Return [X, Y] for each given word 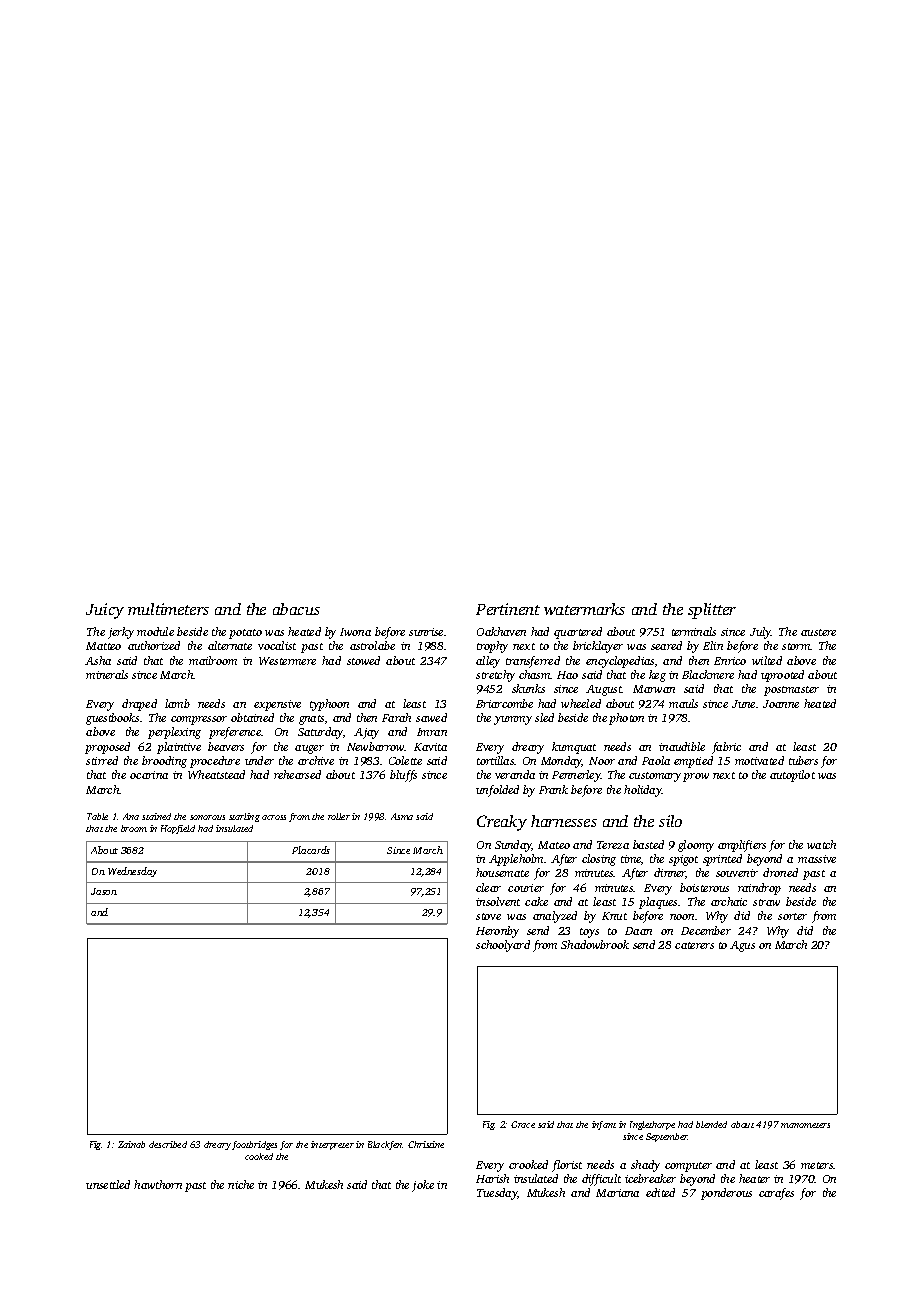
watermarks [584, 609]
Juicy [105, 611]
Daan [638, 931]
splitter [712, 611]
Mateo [554, 845]
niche [241, 1184]
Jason [104, 891]
